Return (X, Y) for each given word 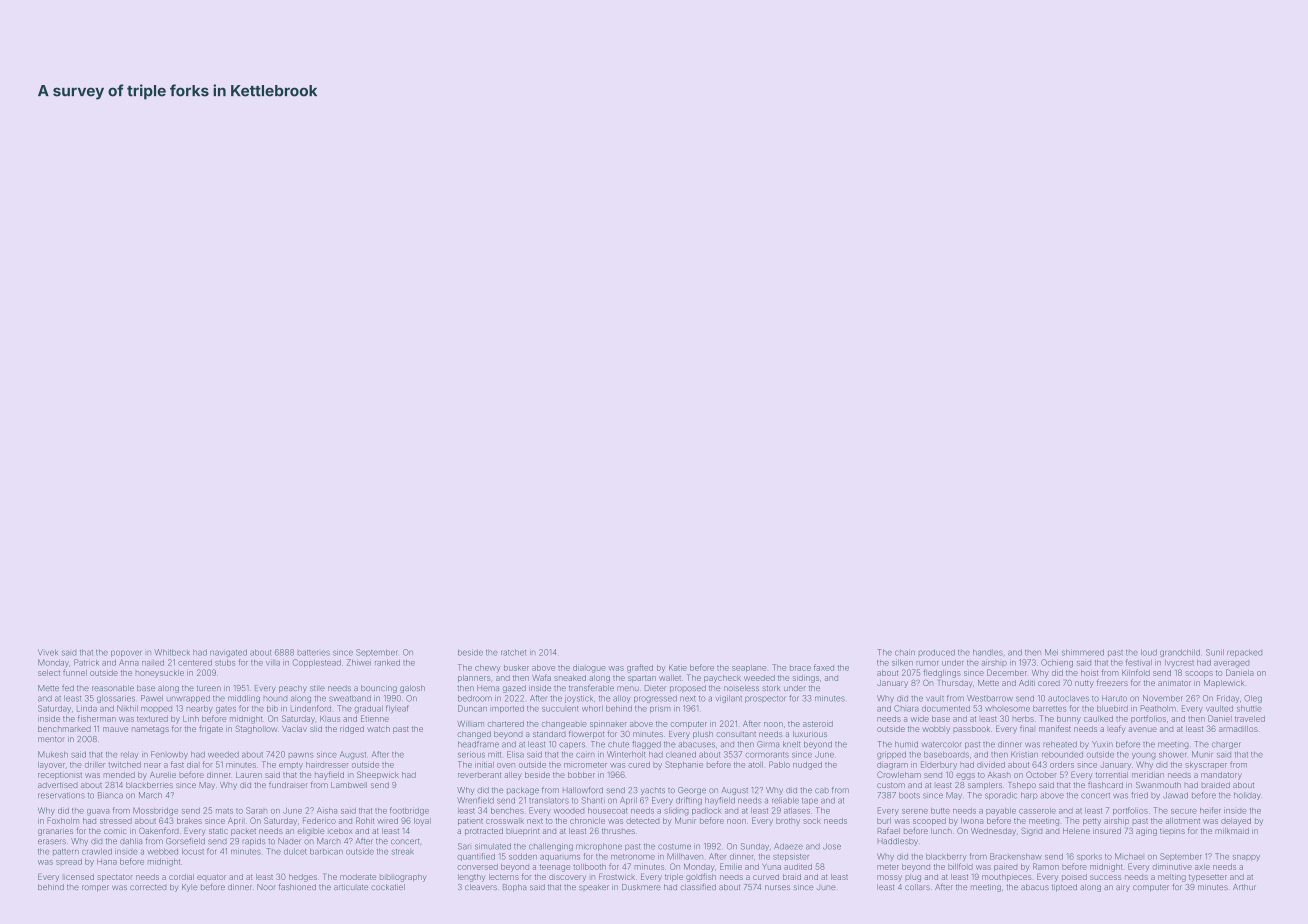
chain (905, 652)
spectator (115, 878)
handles (988, 652)
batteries (314, 653)
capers (572, 745)
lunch (941, 831)
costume (674, 847)
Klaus (330, 719)
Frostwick (617, 876)
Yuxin (1102, 744)
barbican (326, 851)
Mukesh (53, 754)
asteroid (818, 724)
